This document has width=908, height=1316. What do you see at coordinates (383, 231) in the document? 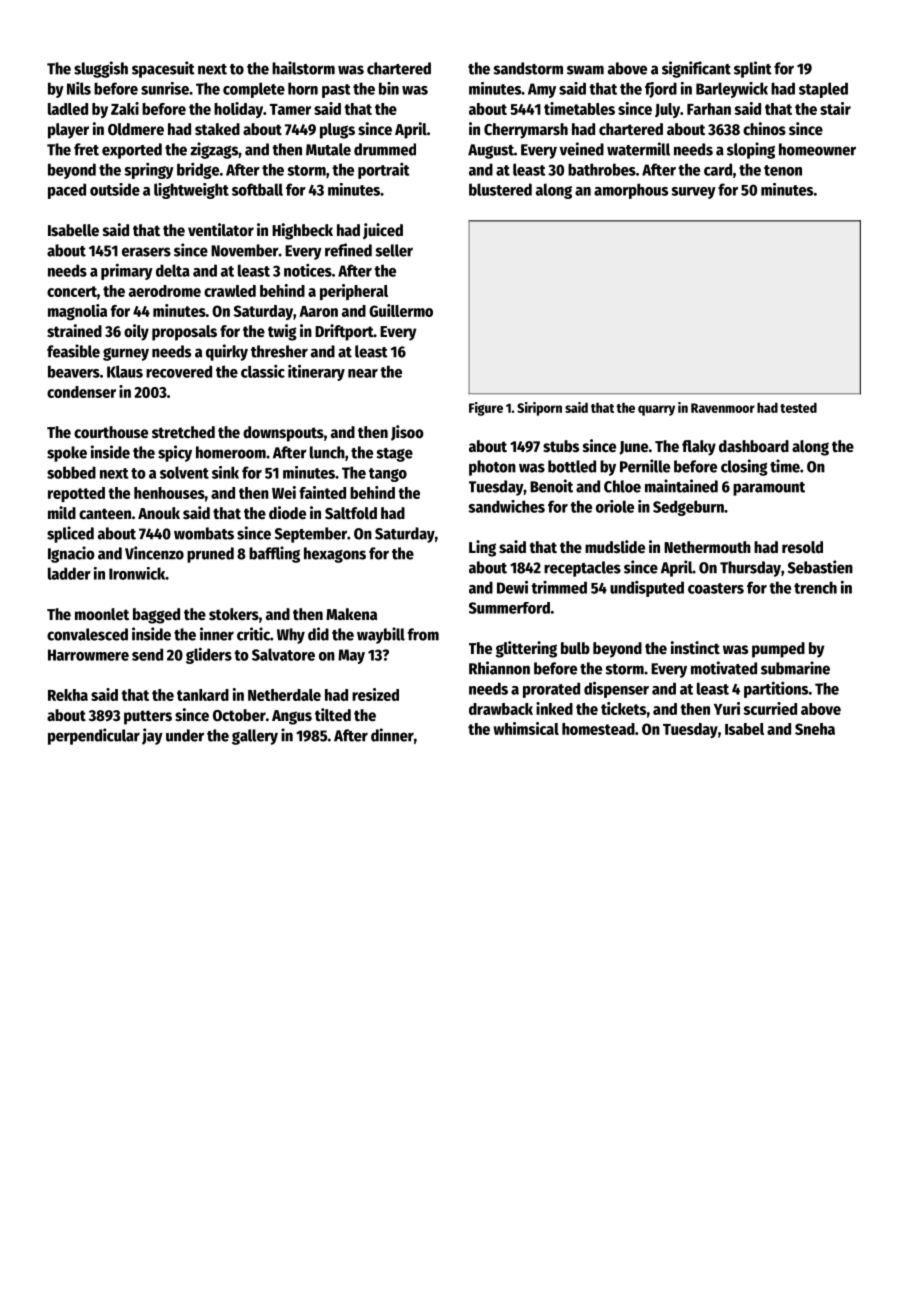
I see `juiced` at bounding box center [383, 231].
